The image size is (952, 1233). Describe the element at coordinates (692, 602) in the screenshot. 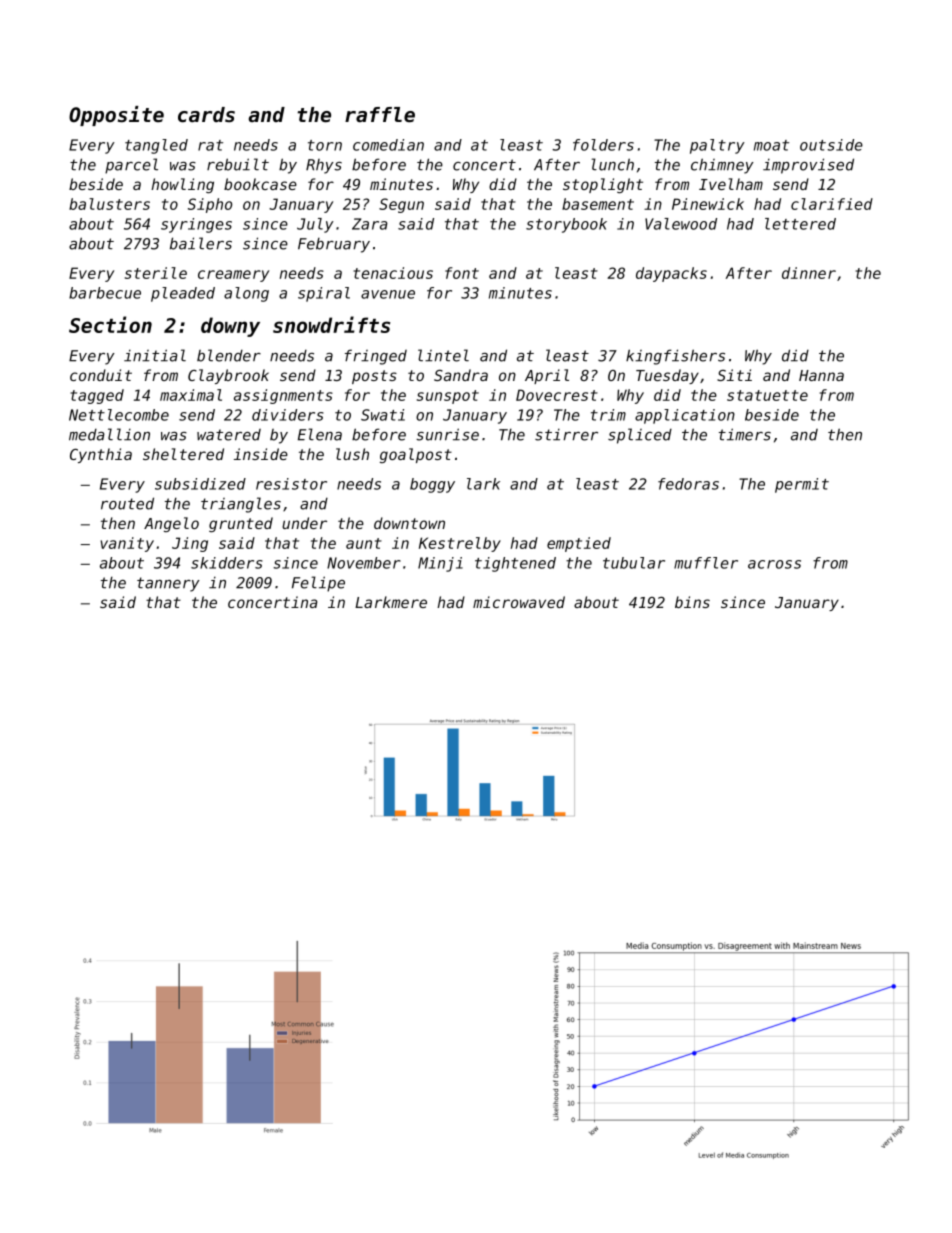

I see `bins` at that location.
